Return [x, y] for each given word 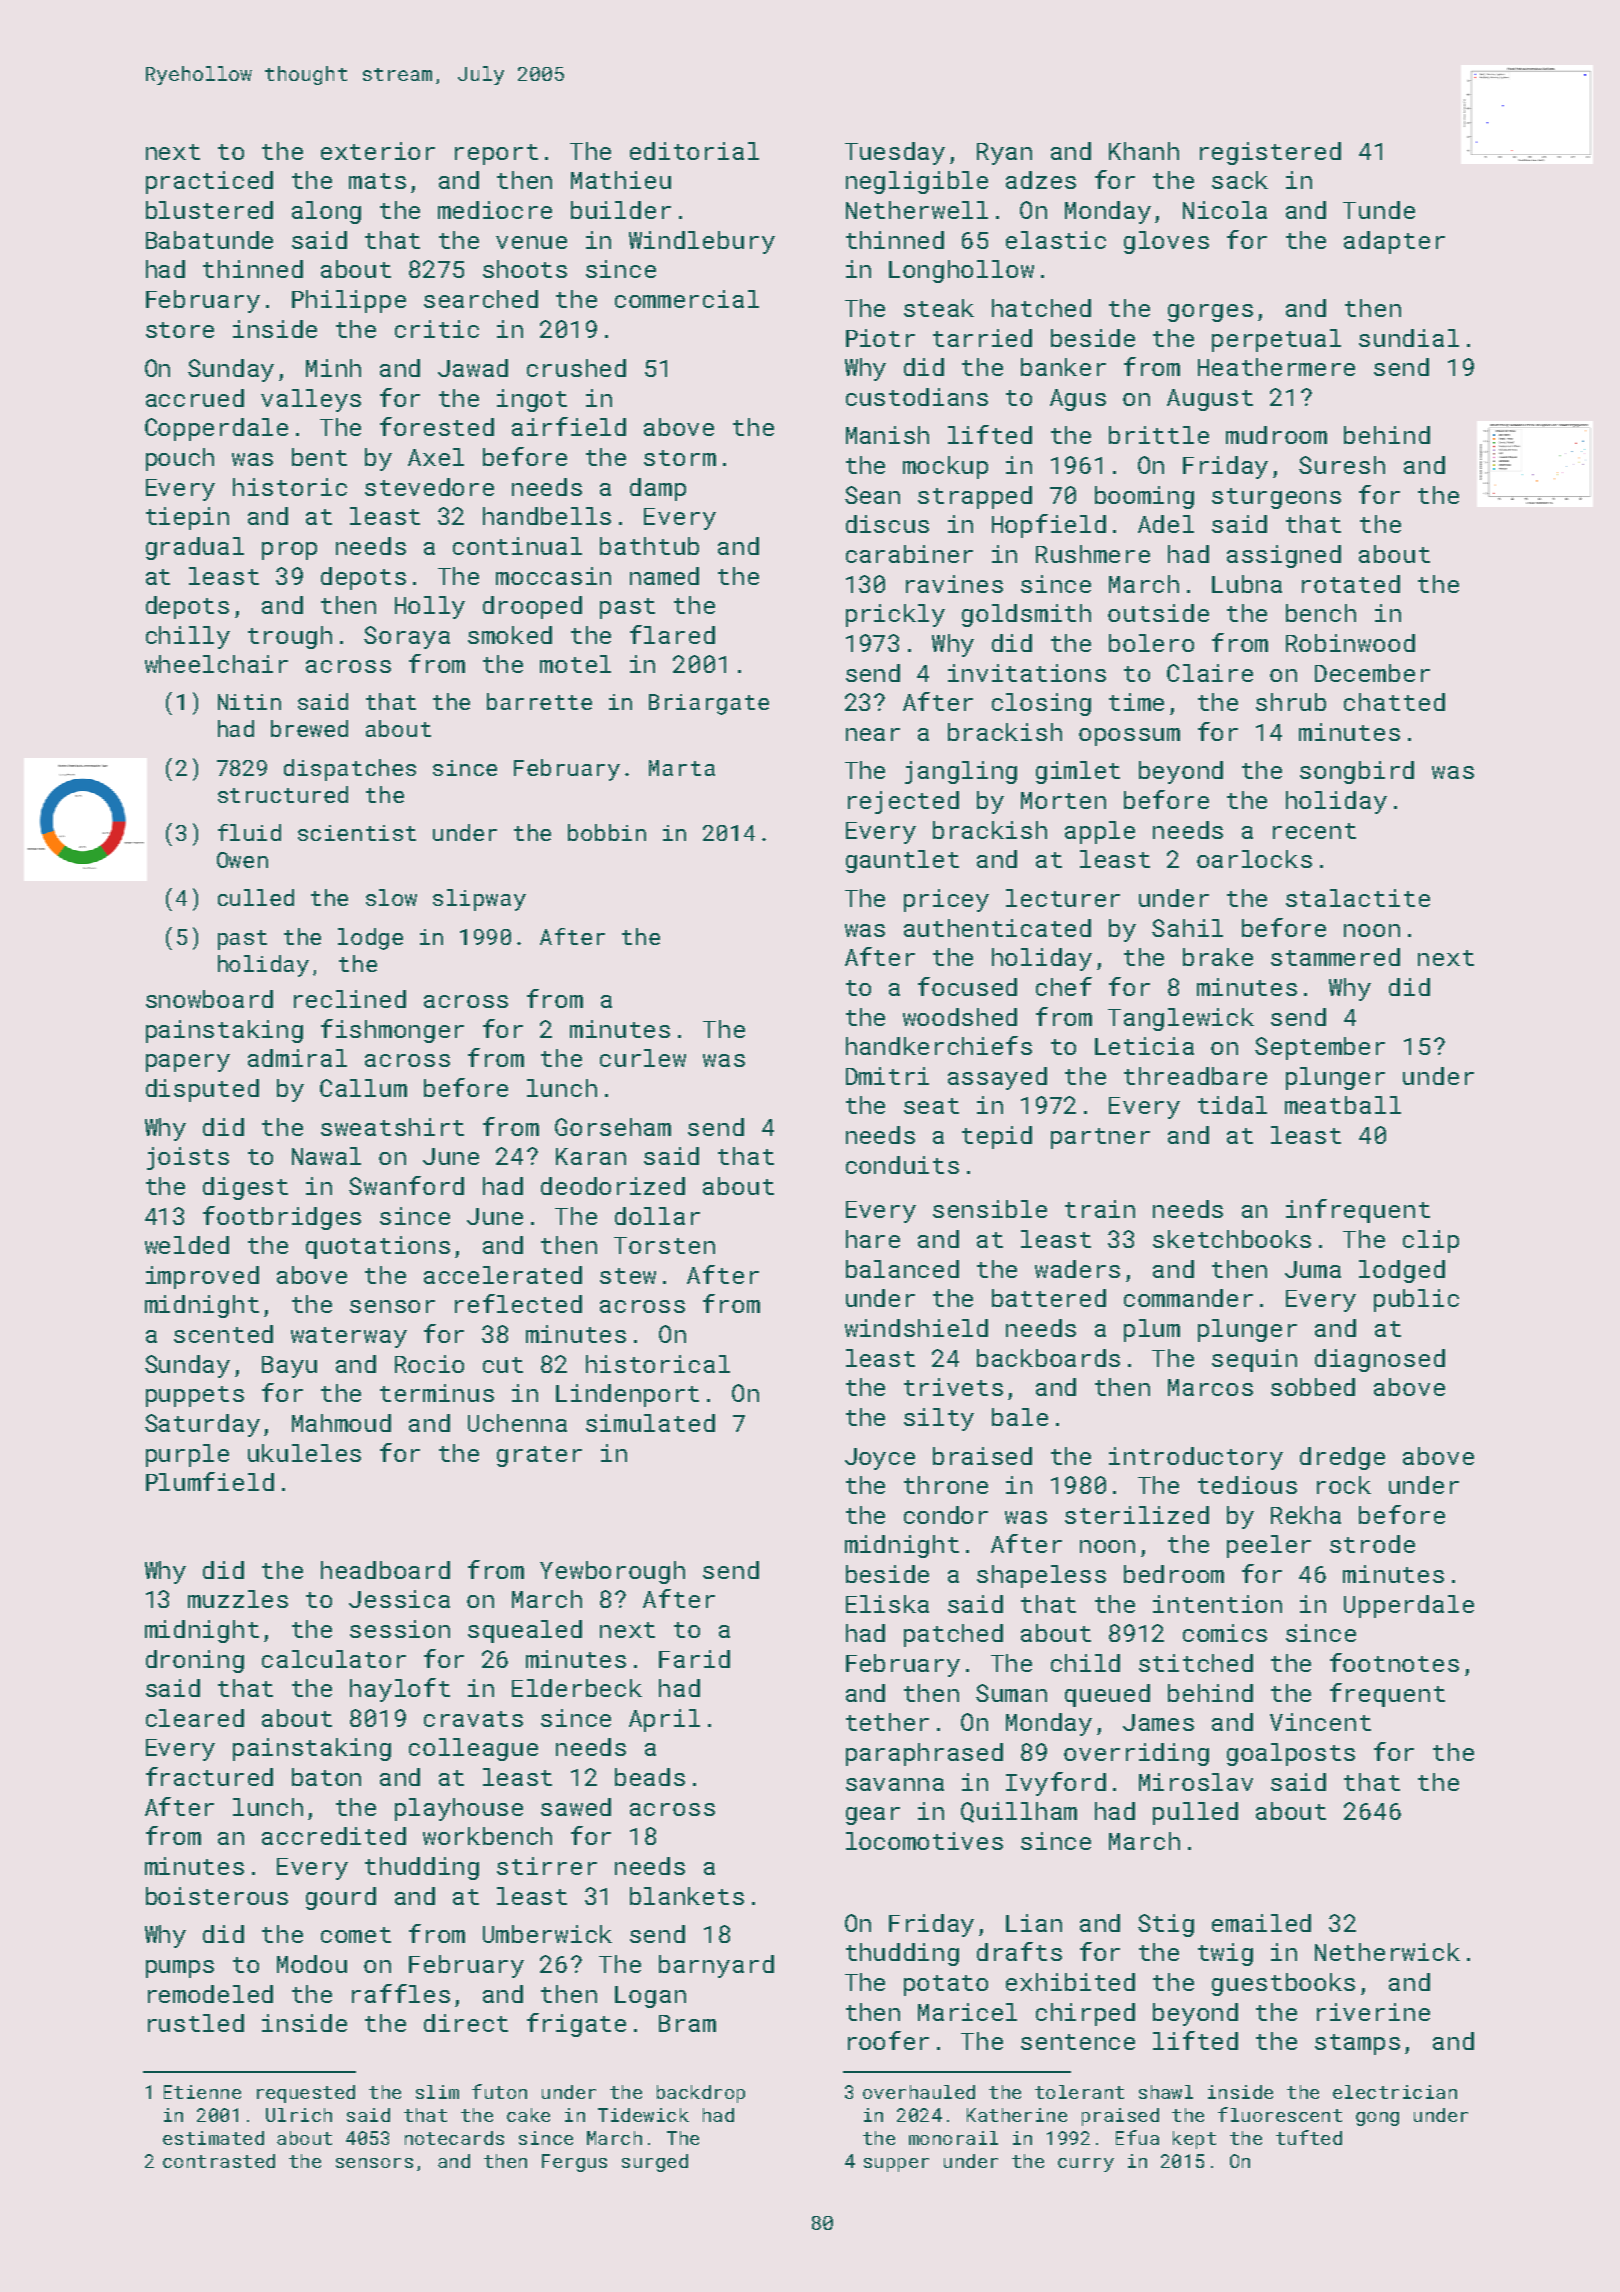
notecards [454, 2138]
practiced [209, 182]
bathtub [649, 546]
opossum [1129, 737]
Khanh [1144, 151]
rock [1344, 1485]
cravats [473, 1719]
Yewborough [612, 1572]
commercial [687, 299]
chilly [188, 637]
